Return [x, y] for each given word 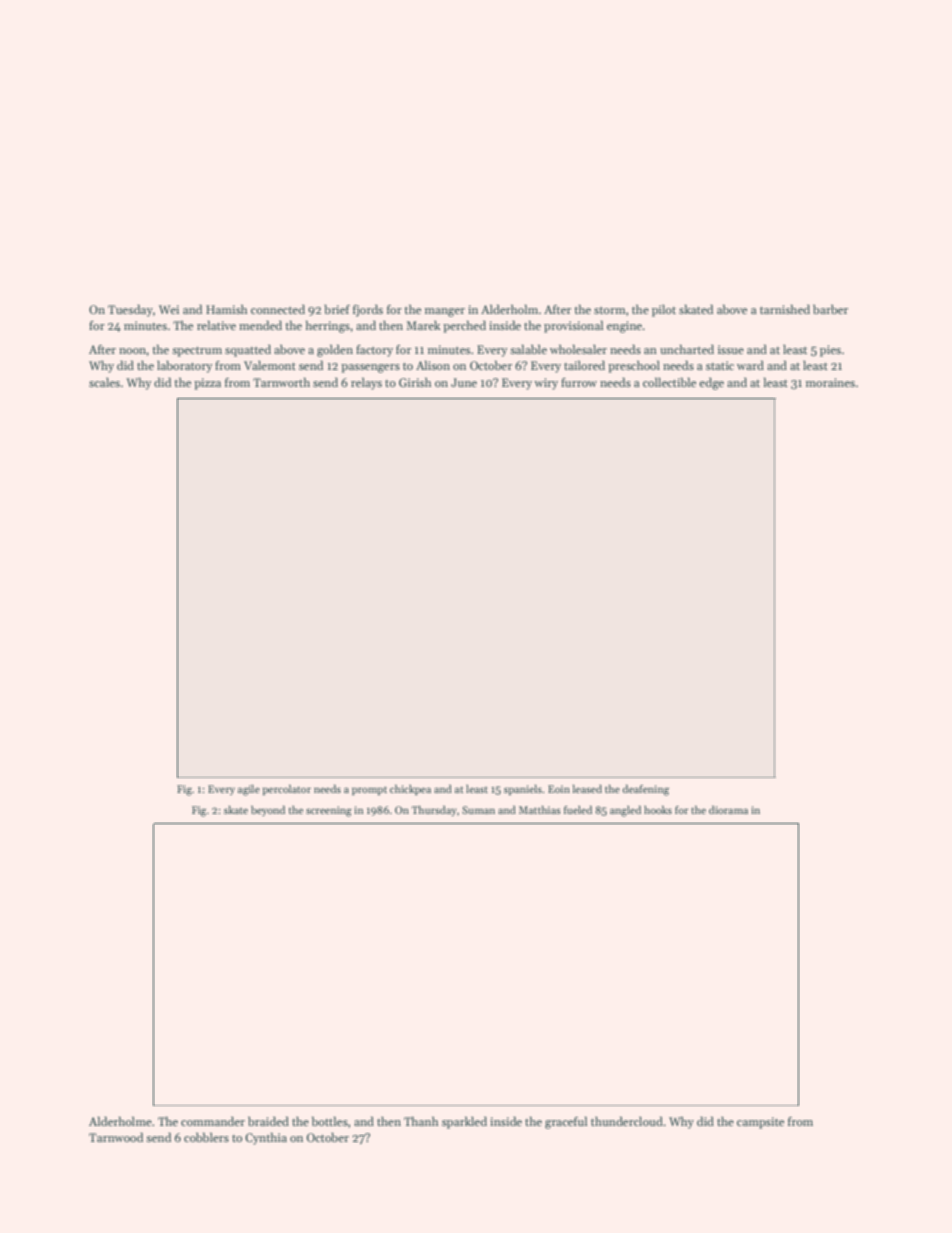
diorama [728, 810]
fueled [578, 809]
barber [830, 309]
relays [366, 383]
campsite [760, 1123]
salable [528, 349]
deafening [645, 790]
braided [268, 1121]
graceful [566, 1122]
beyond [268, 810]
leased [587, 789]
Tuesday [130, 310]
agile [249, 790]
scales [104, 382]
